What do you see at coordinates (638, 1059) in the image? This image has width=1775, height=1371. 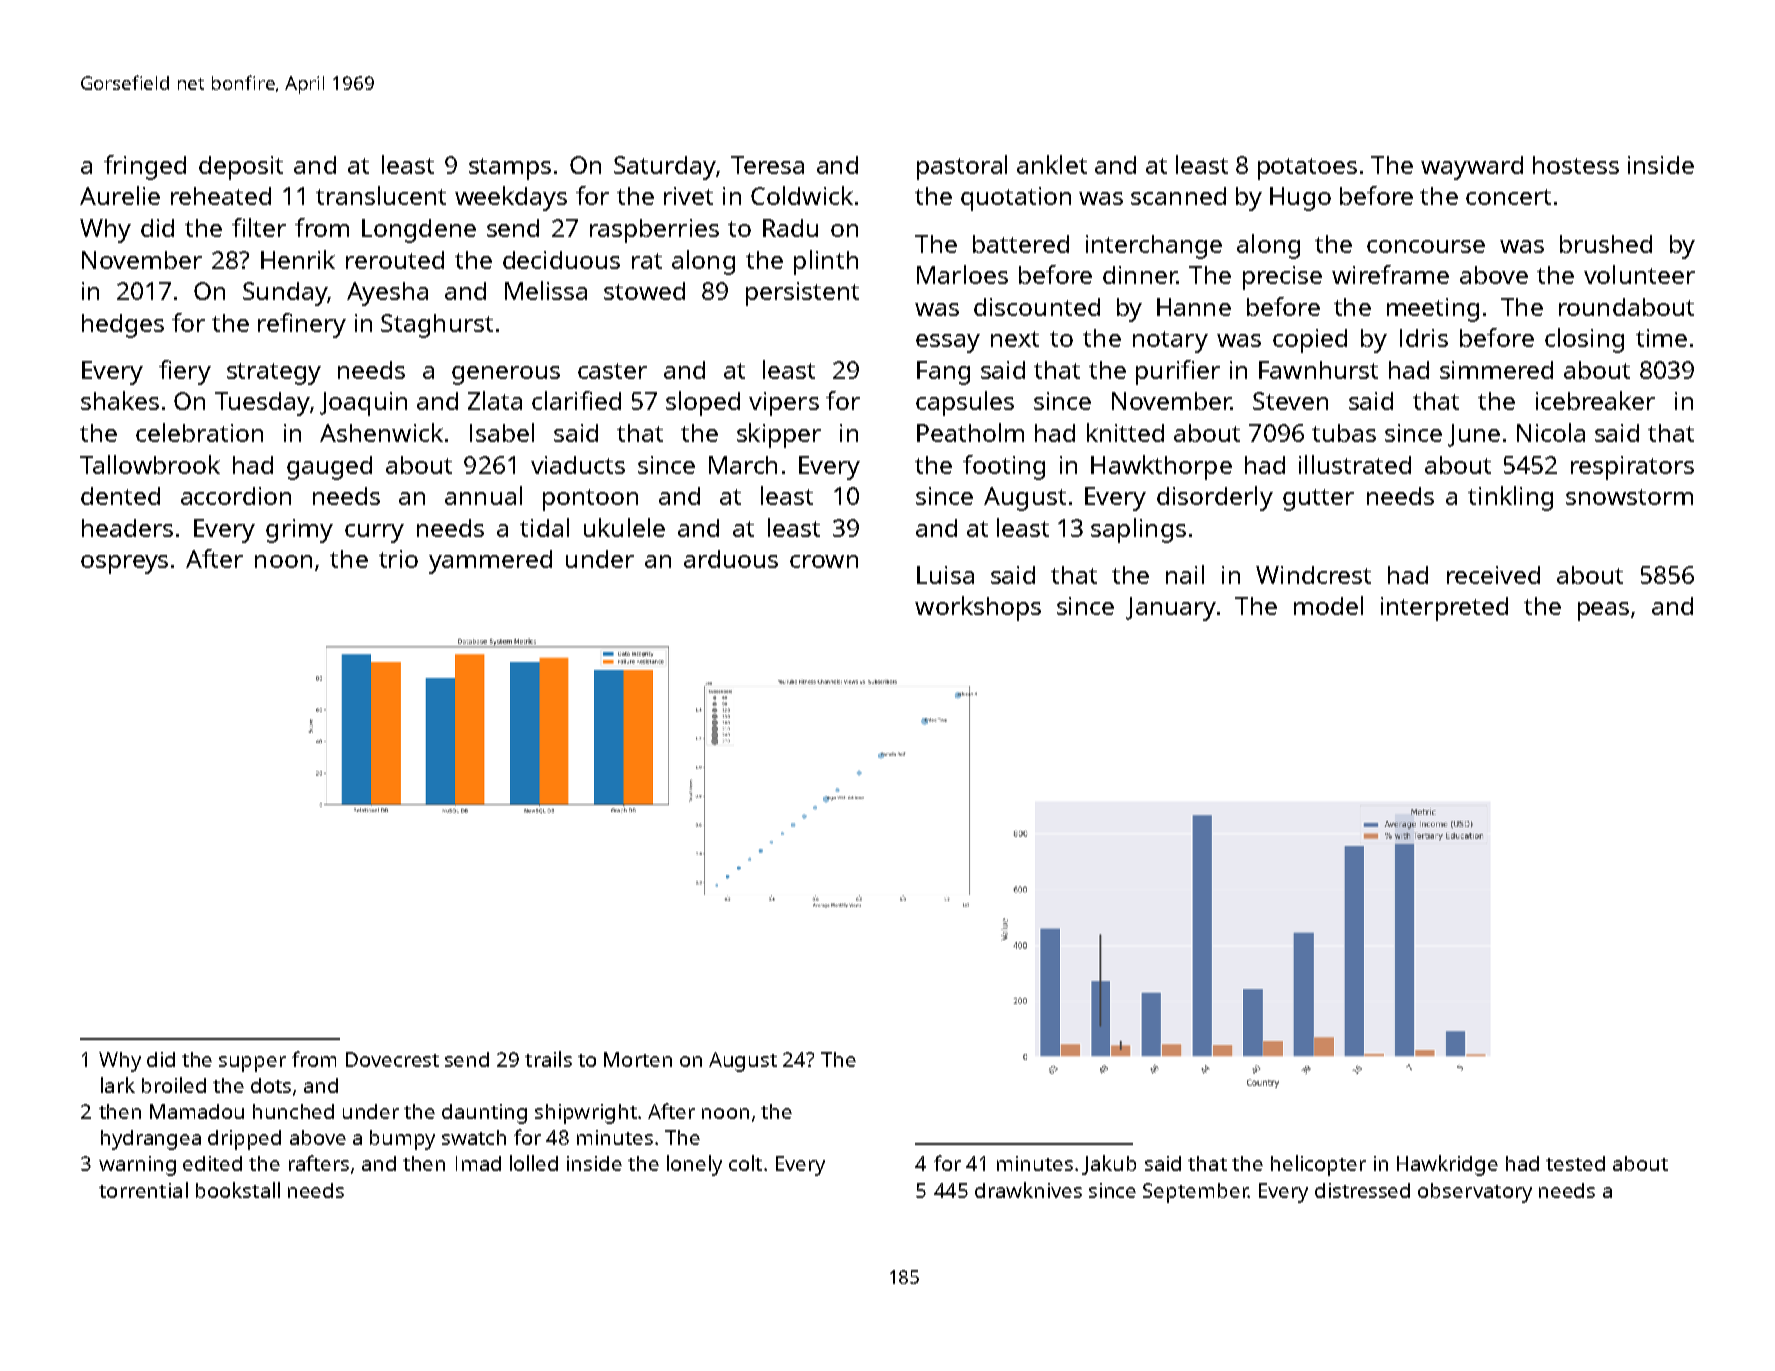 I see `Morten` at bounding box center [638, 1059].
